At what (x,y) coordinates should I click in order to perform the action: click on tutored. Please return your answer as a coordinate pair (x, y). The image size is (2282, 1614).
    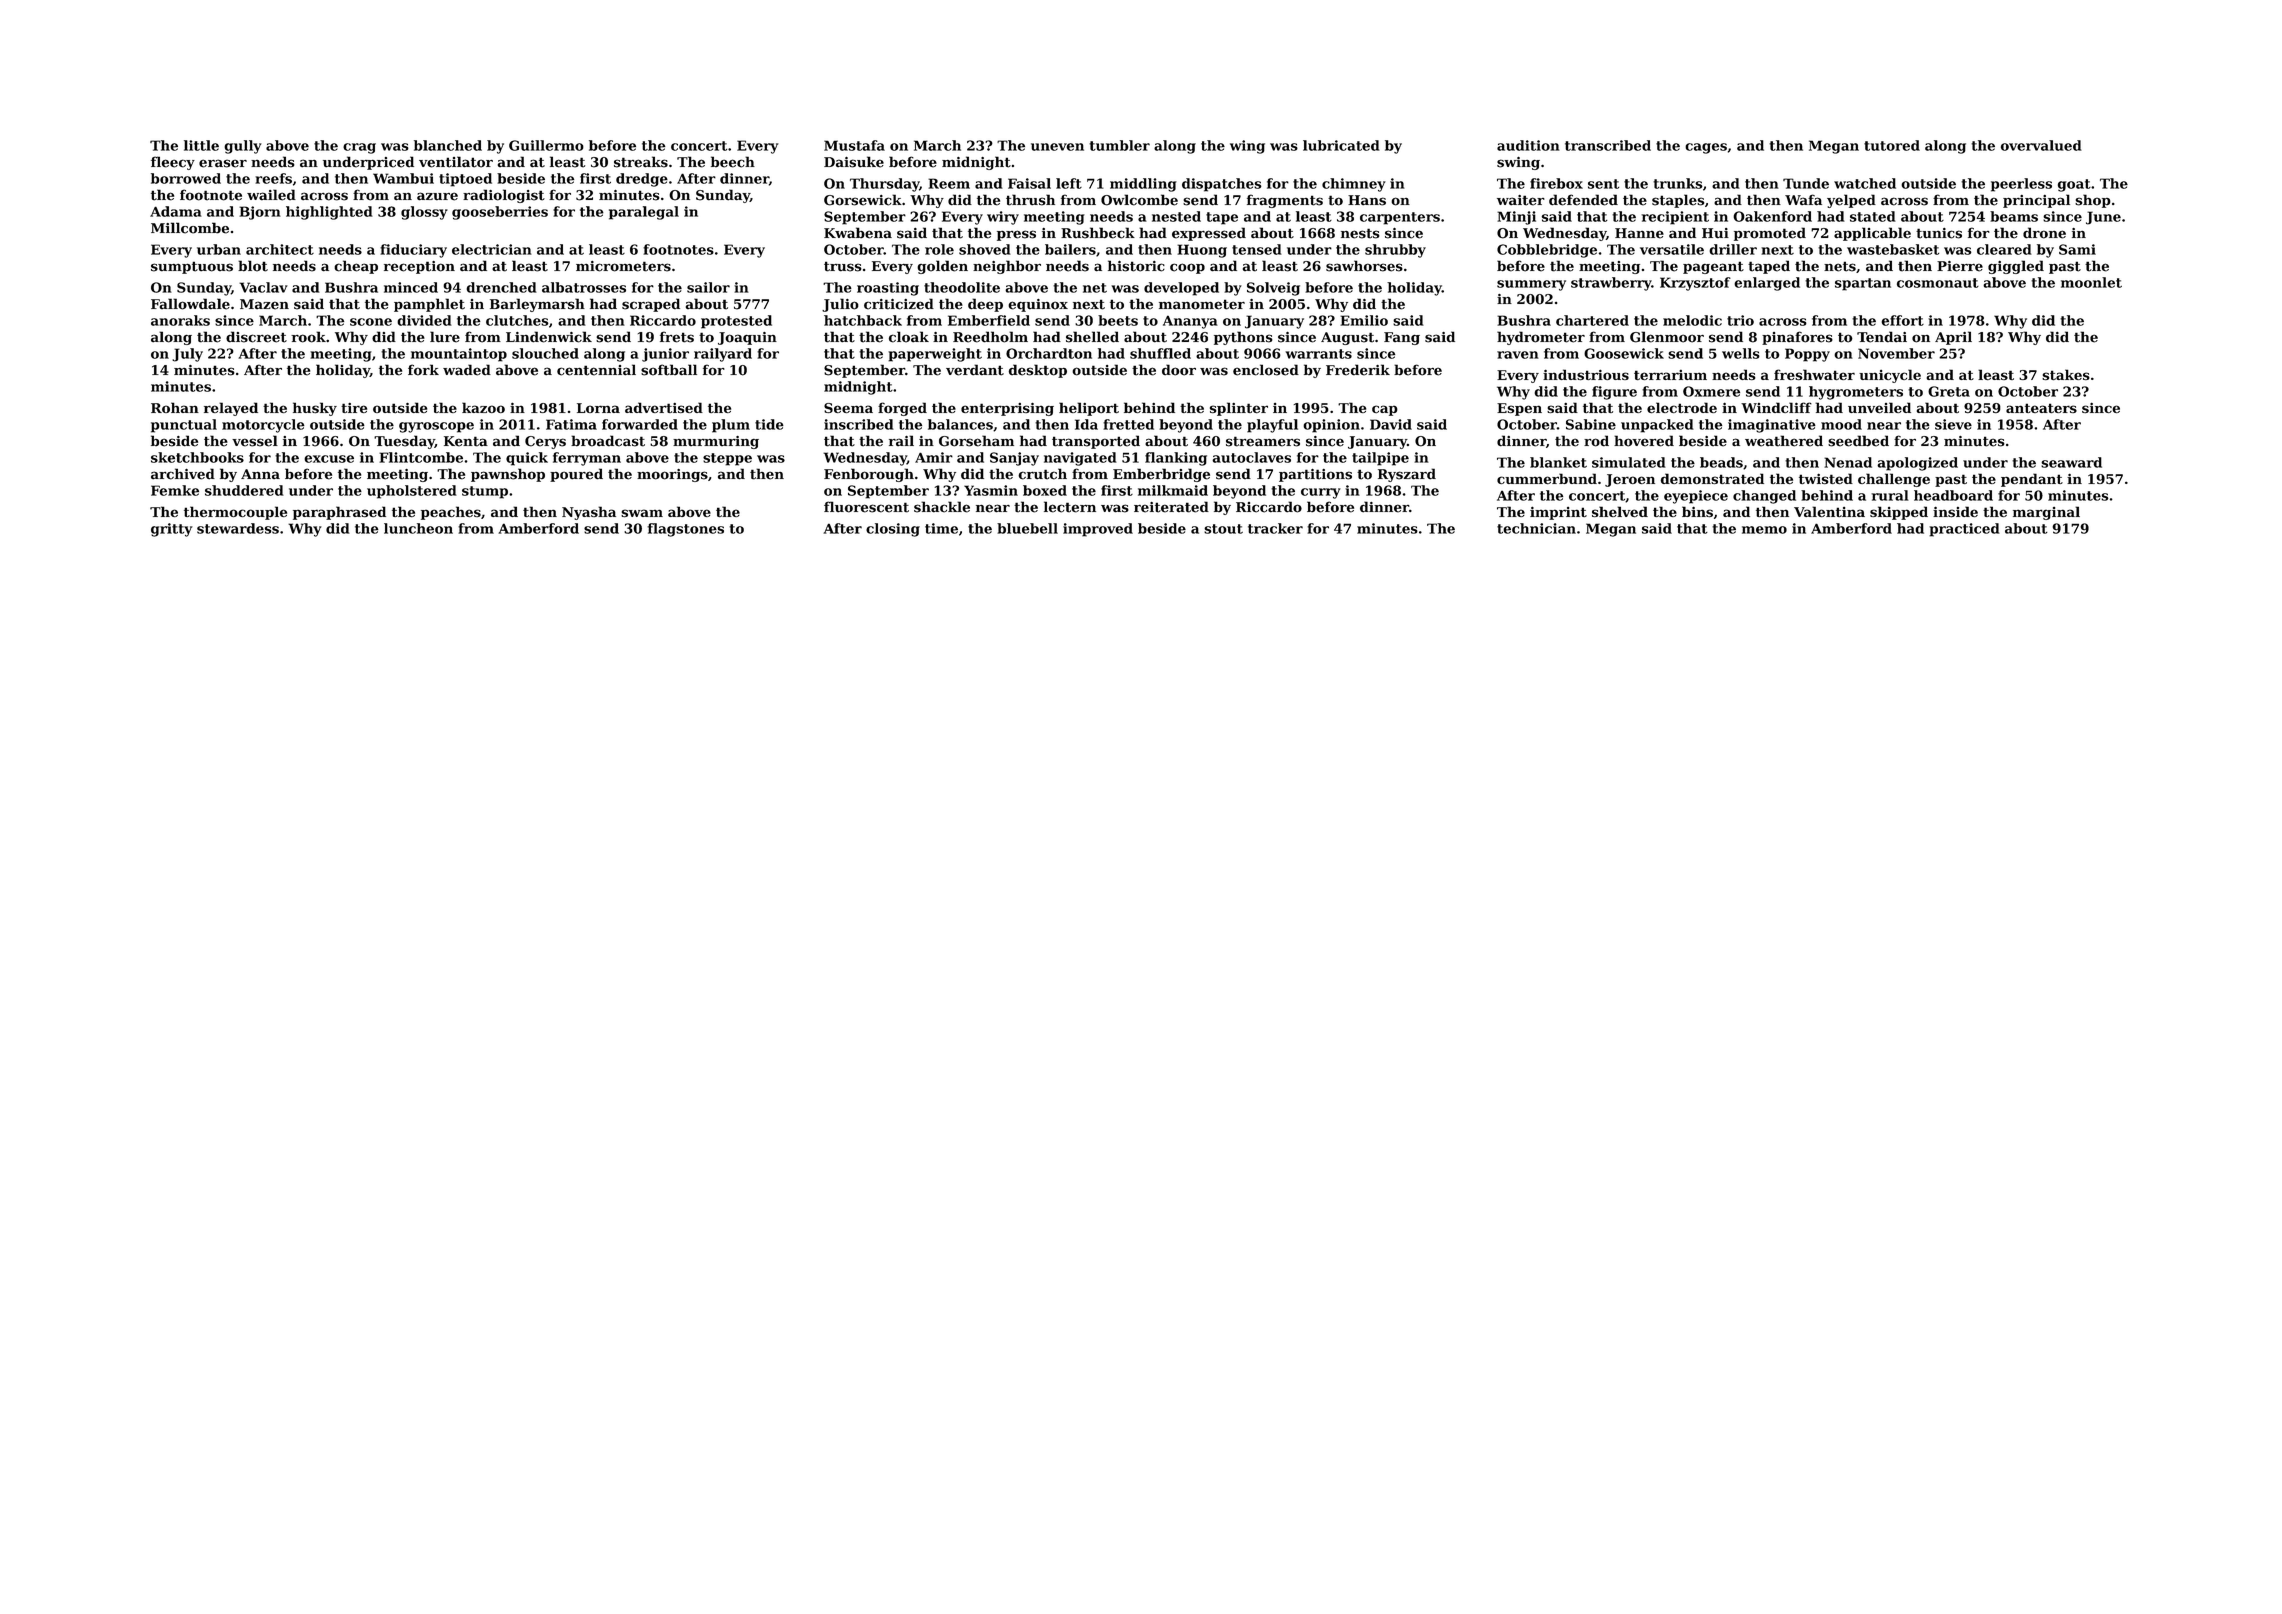
    Looking at the image, I should click on (1892, 145).
